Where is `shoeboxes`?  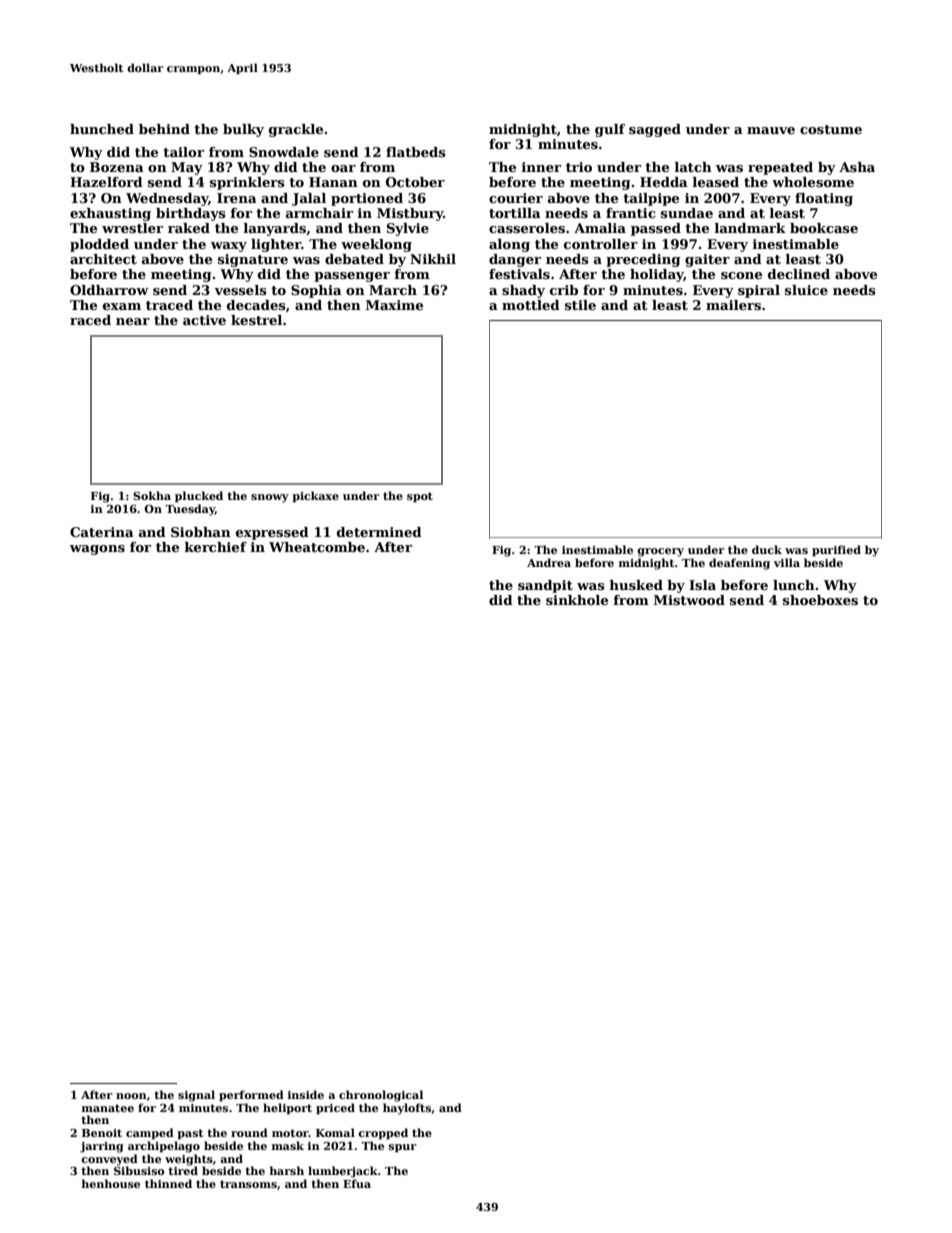
shoeboxes is located at coordinates (820, 600).
